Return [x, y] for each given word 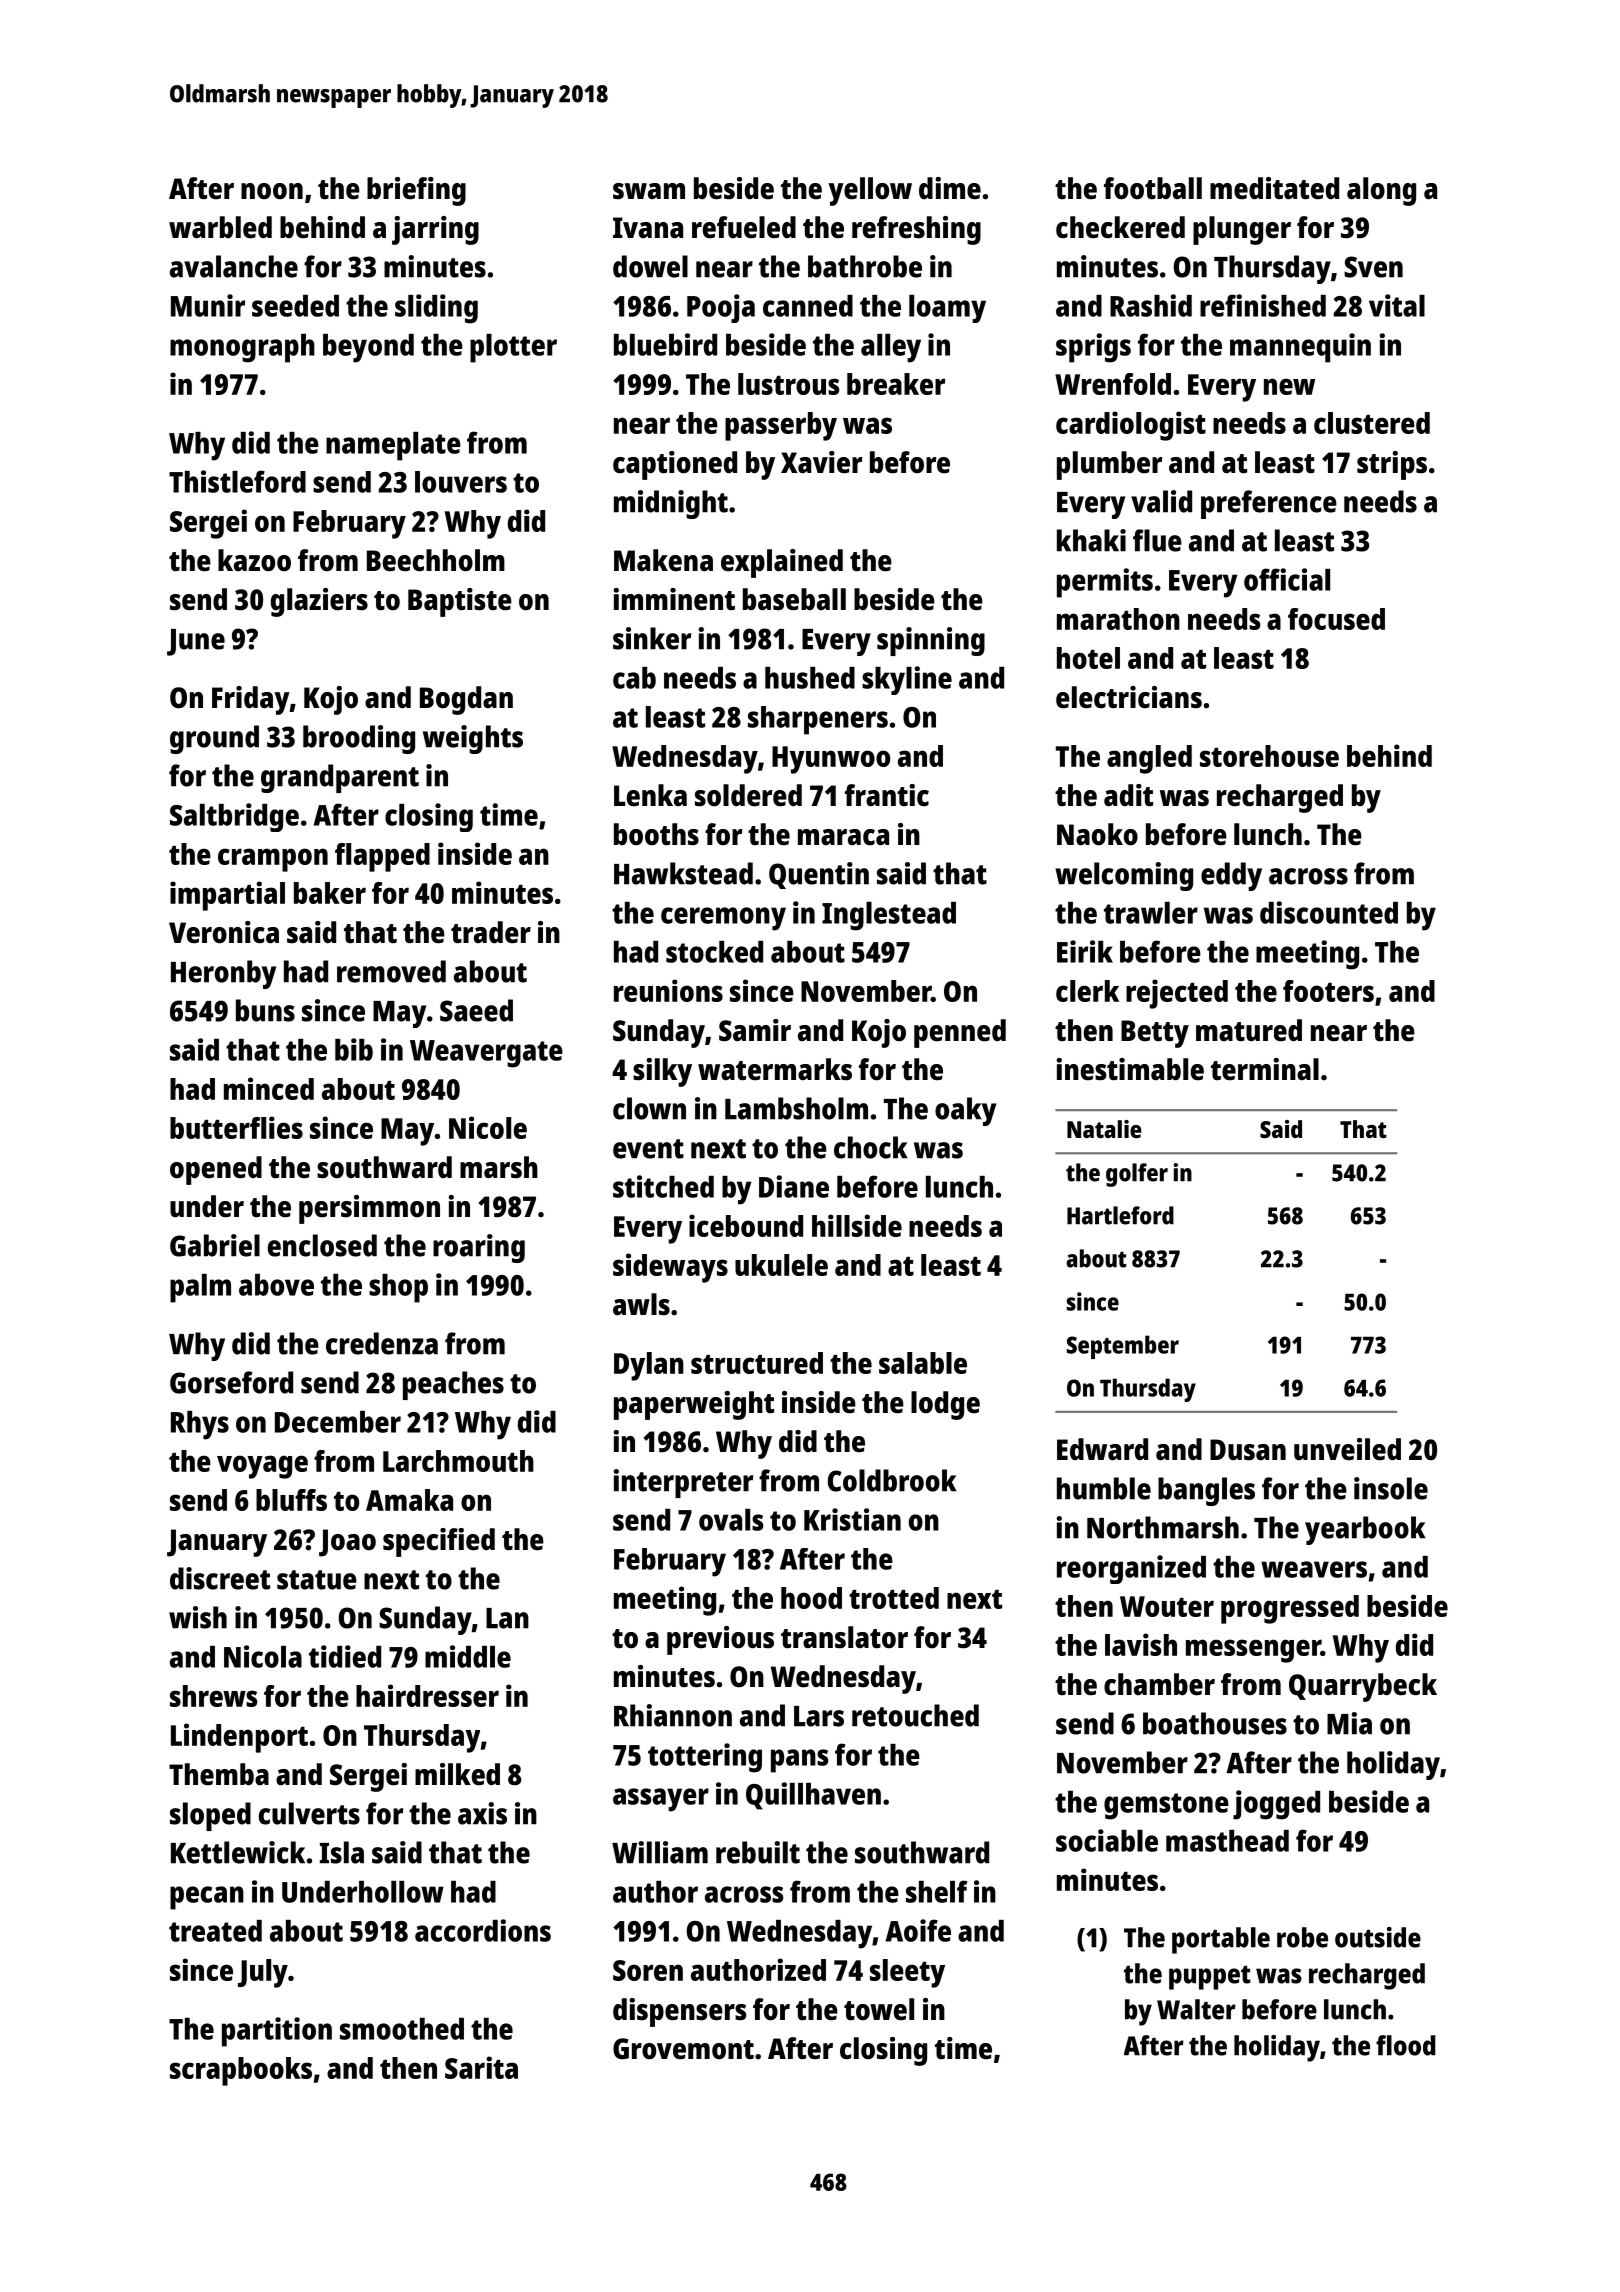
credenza [382, 1343]
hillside [857, 1225]
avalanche [234, 266]
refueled [744, 227]
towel [879, 2009]
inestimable [1130, 1069]
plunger [1242, 230]
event [648, 1149]
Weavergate [486, 1054]
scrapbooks [241, 2071]
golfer [1137, 1175]
